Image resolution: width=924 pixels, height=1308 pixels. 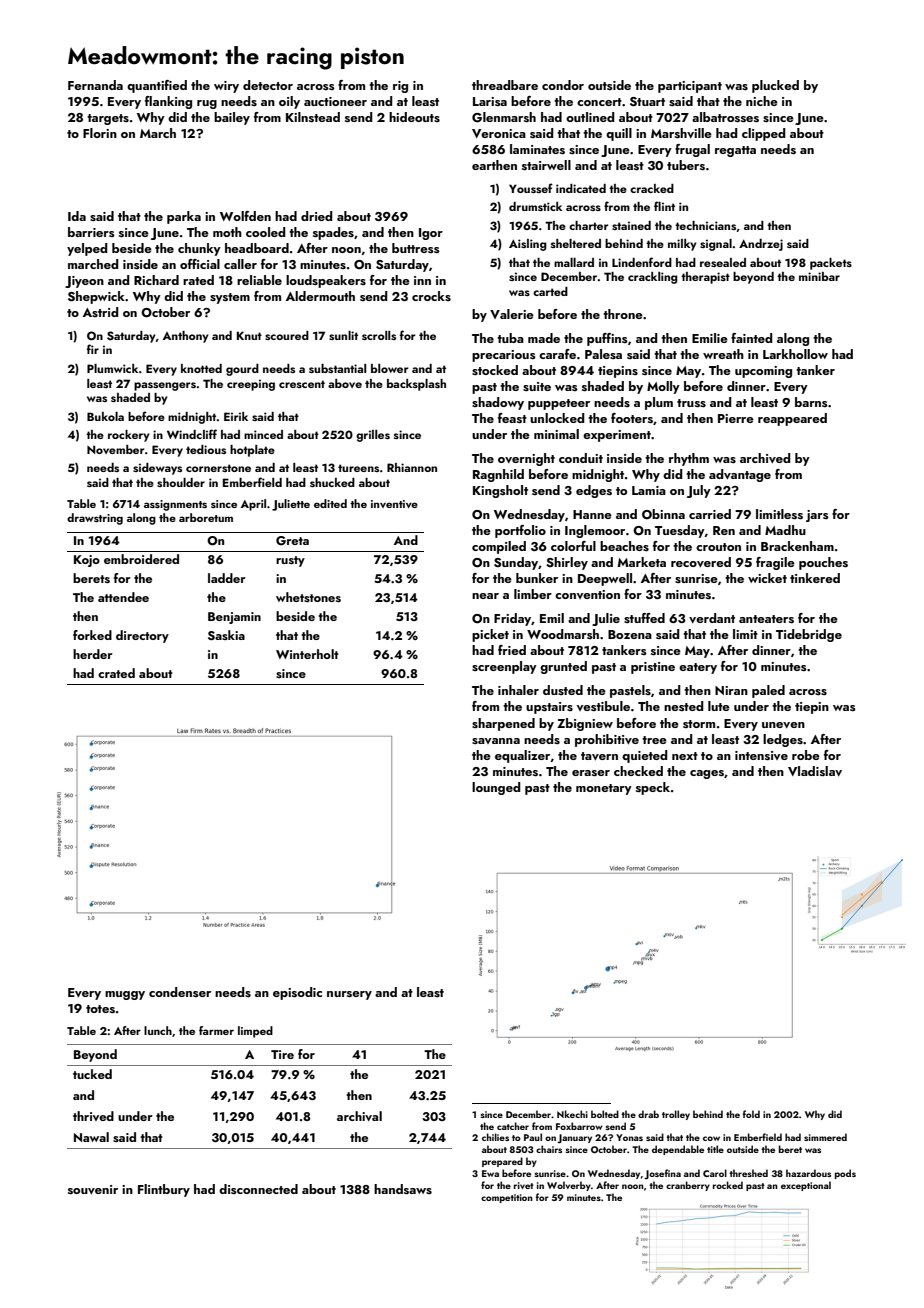 I want to click on hideouts, so click(x=414, y=117).
